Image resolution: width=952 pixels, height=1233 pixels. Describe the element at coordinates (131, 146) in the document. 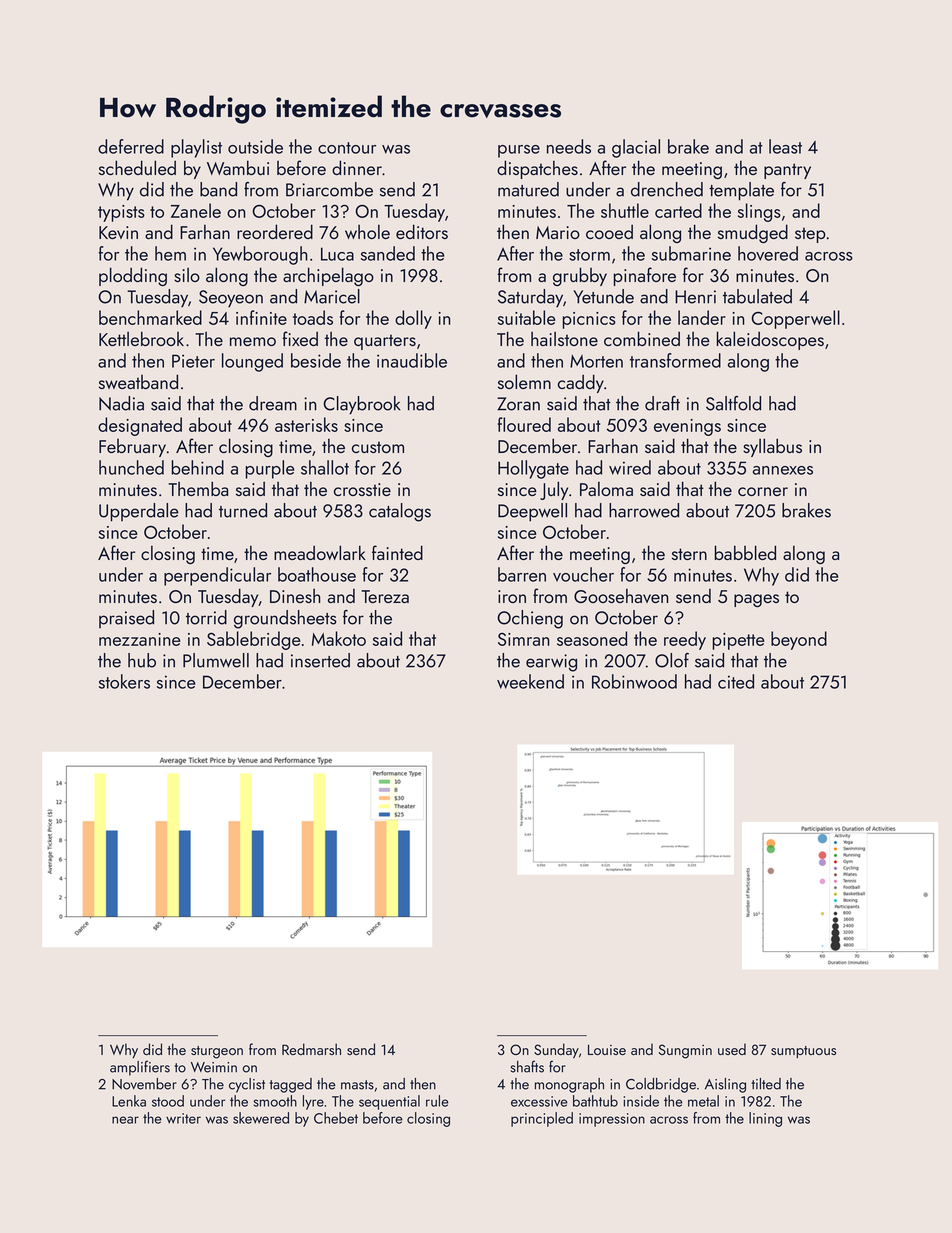

I see `deferred` at that location.
